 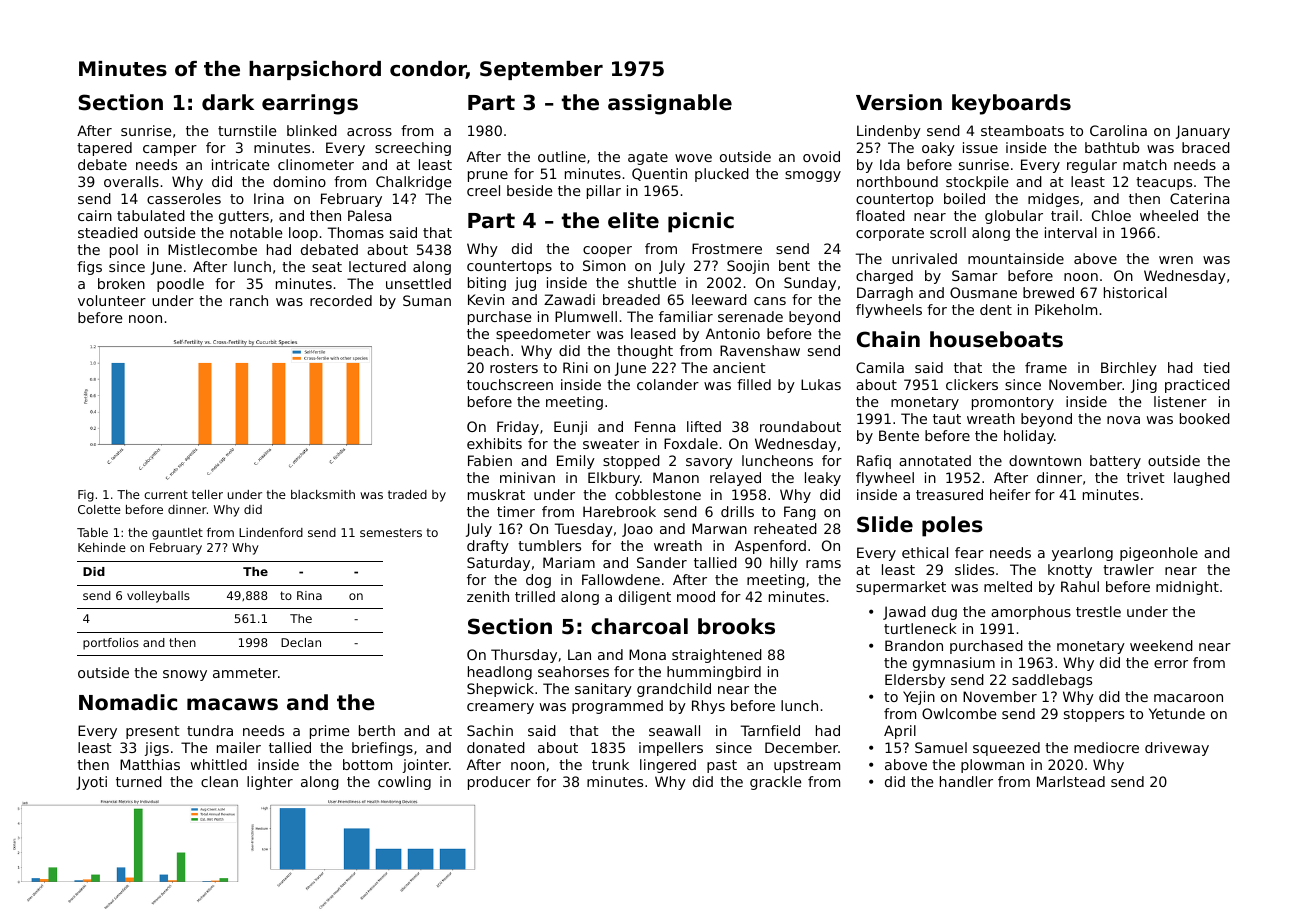 I want to click on volleyballs, so click(x=158, y=597).
